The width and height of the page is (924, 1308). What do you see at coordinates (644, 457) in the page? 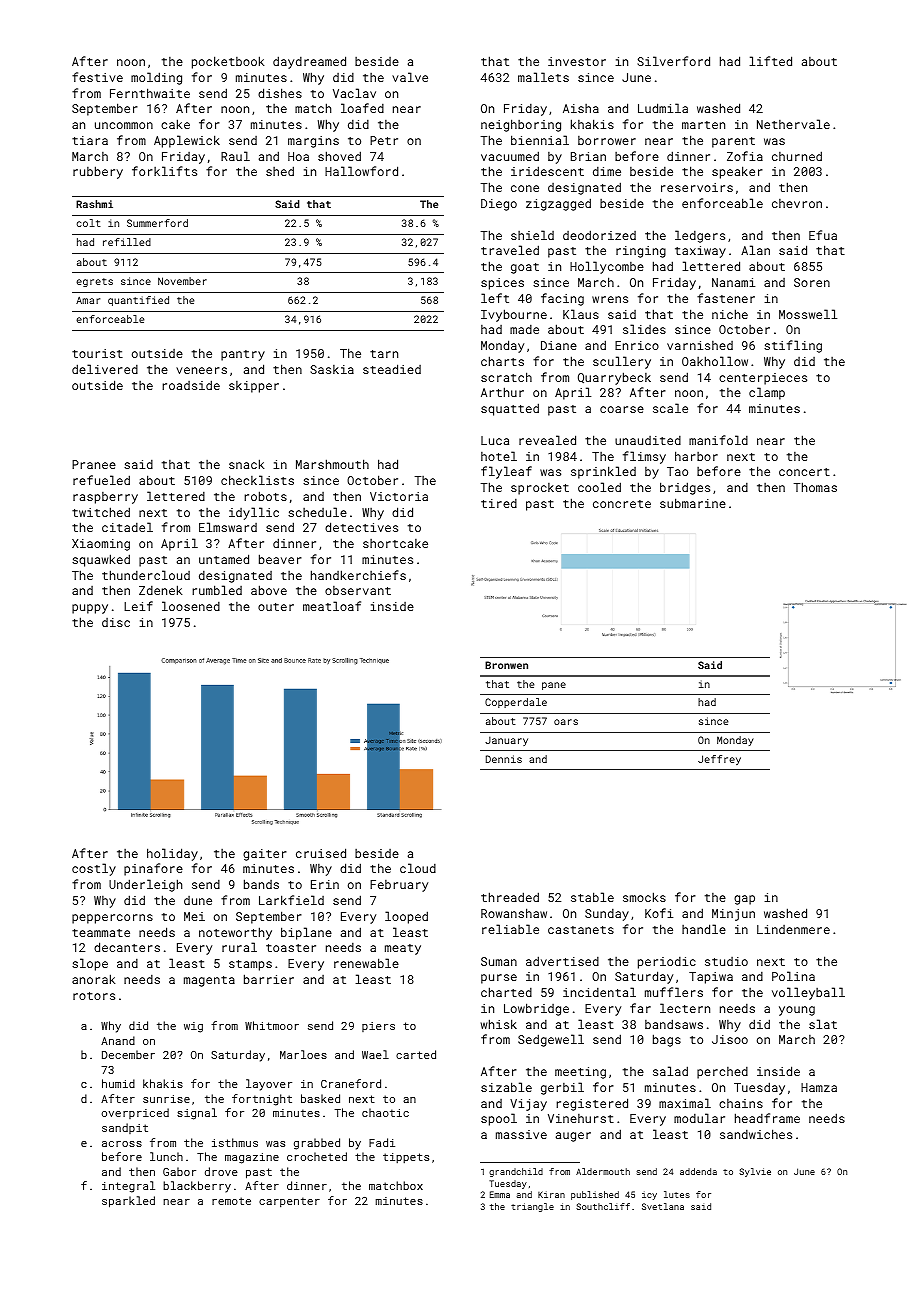
I see `flimsy` at bounding box center [644, 457].
